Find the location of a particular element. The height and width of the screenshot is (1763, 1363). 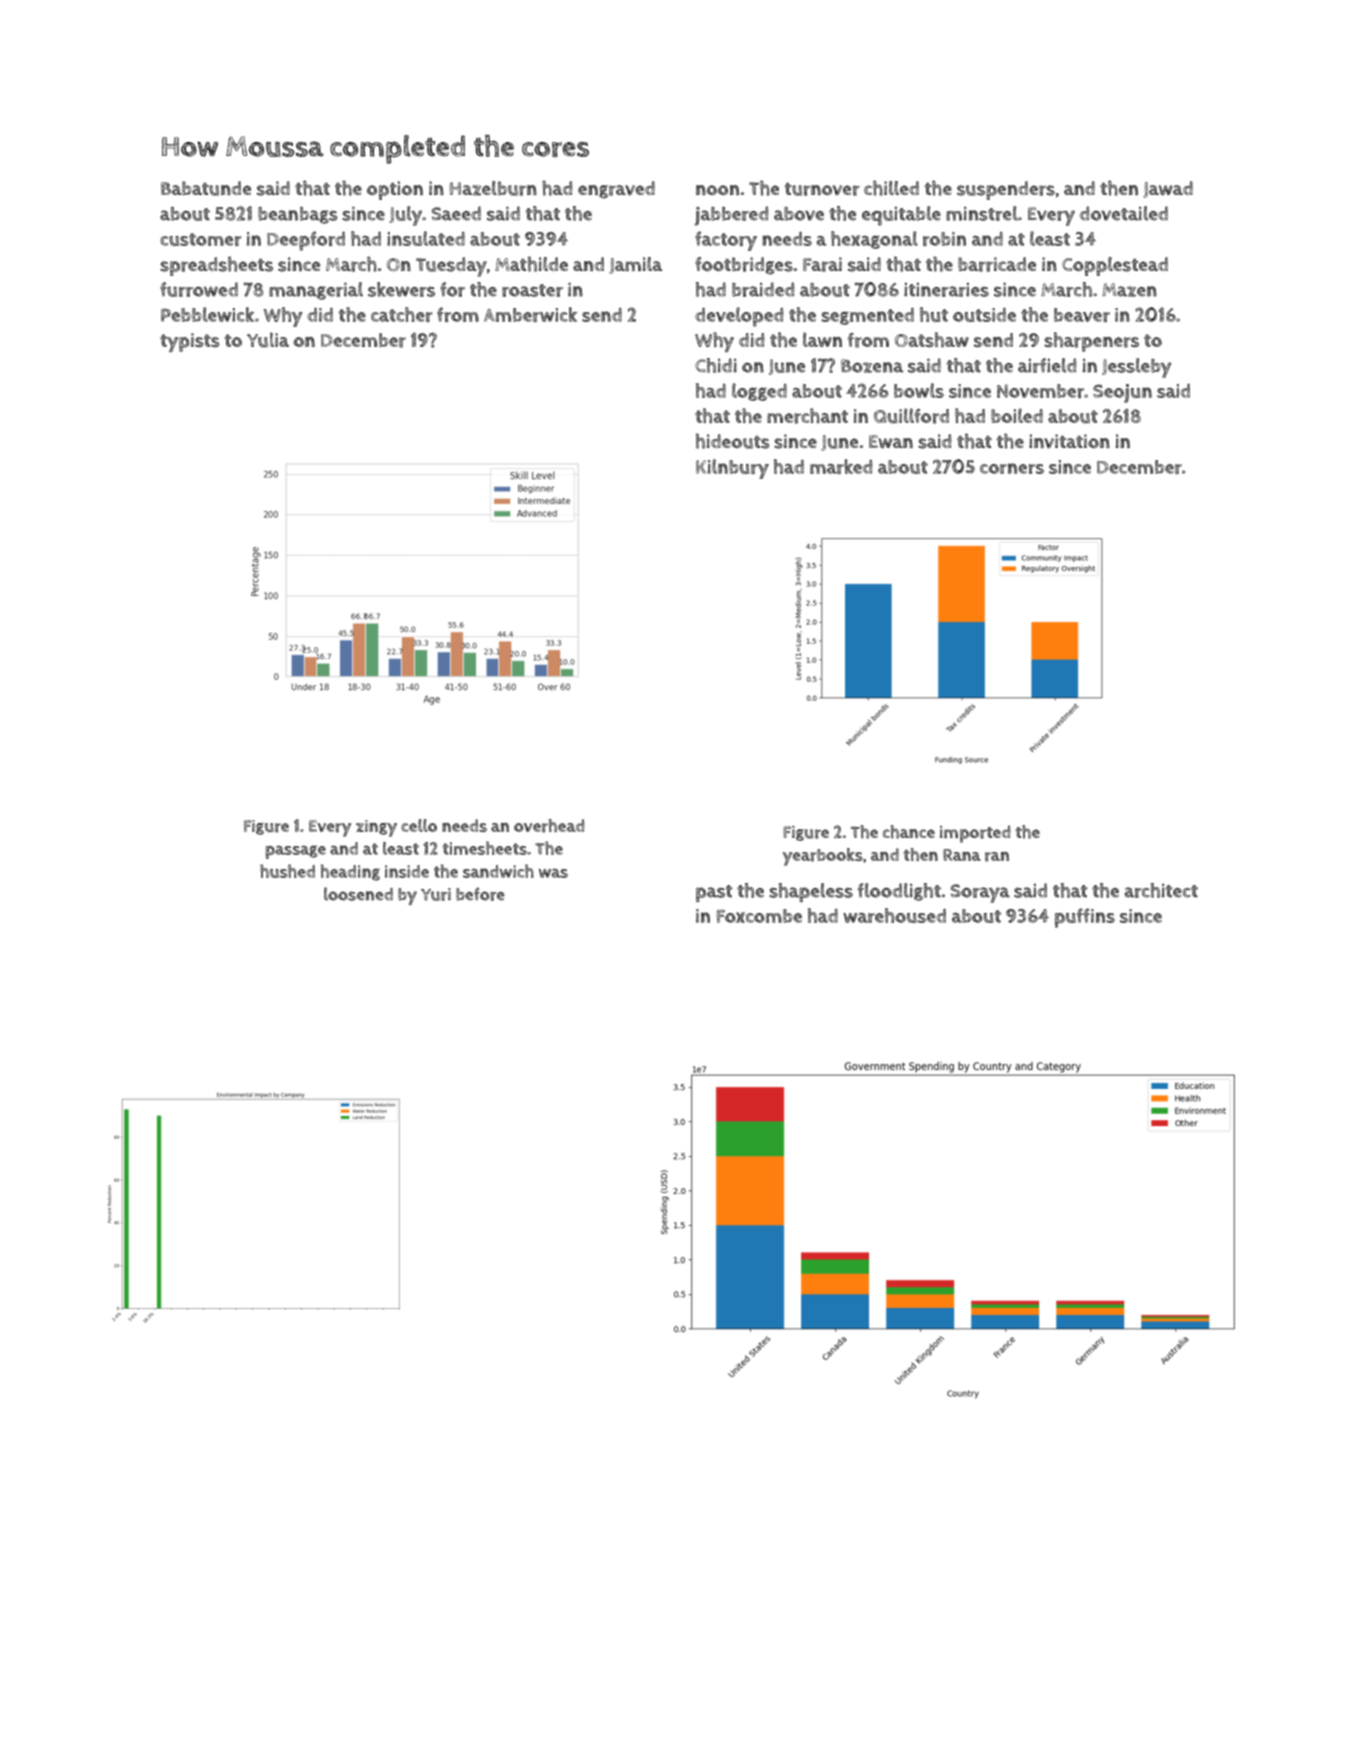

Hazelburn is located at coordinates (493, 188).
